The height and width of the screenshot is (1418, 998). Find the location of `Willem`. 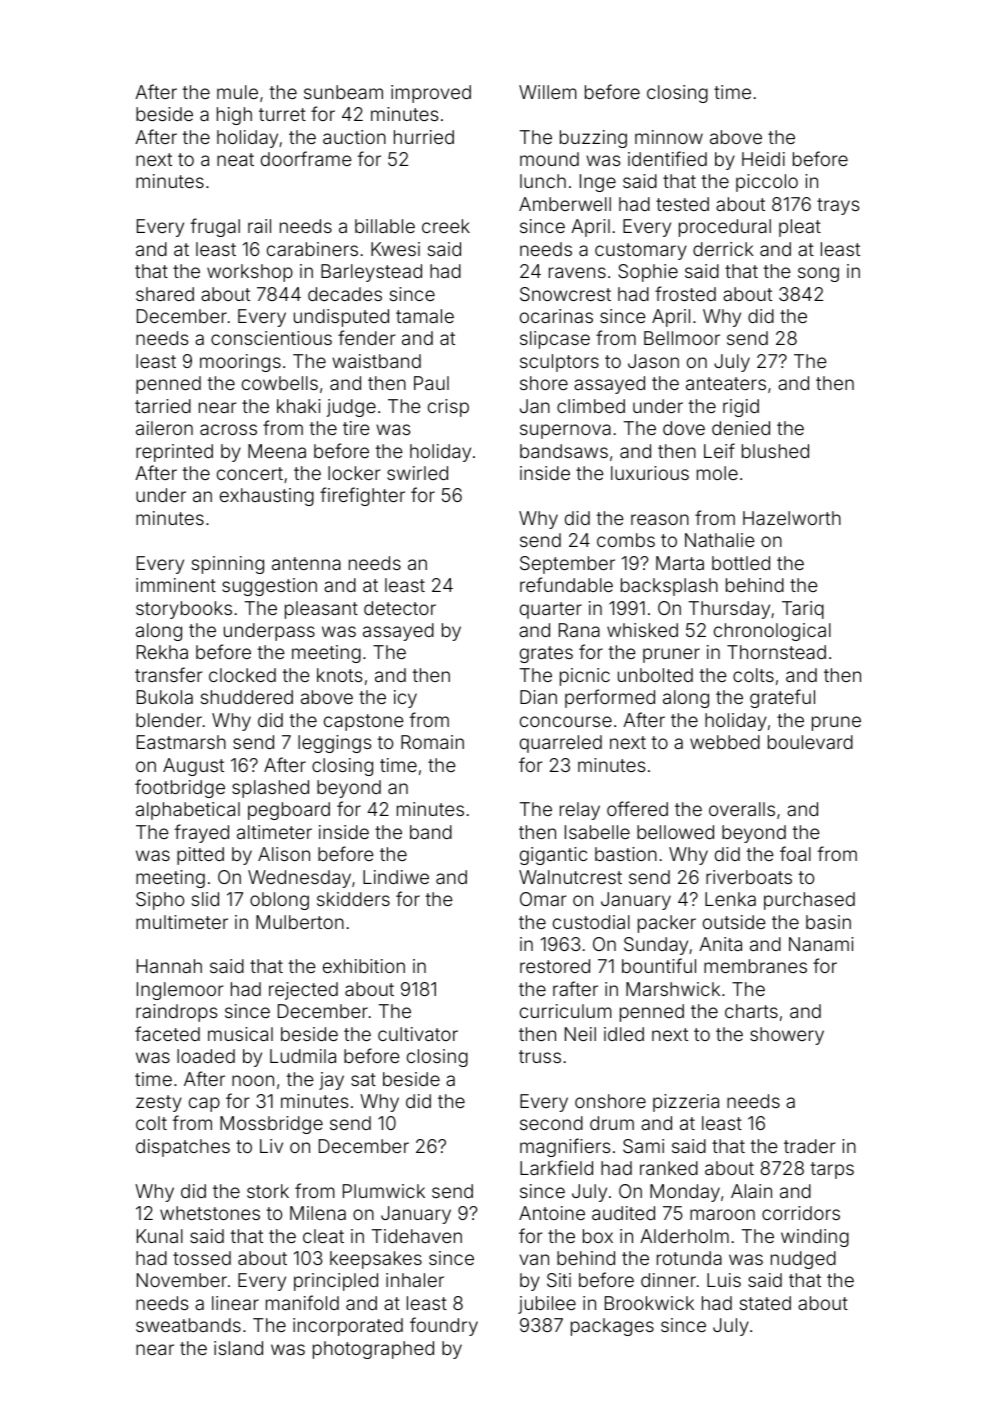

Willem is located at coordinates (548, 92).
